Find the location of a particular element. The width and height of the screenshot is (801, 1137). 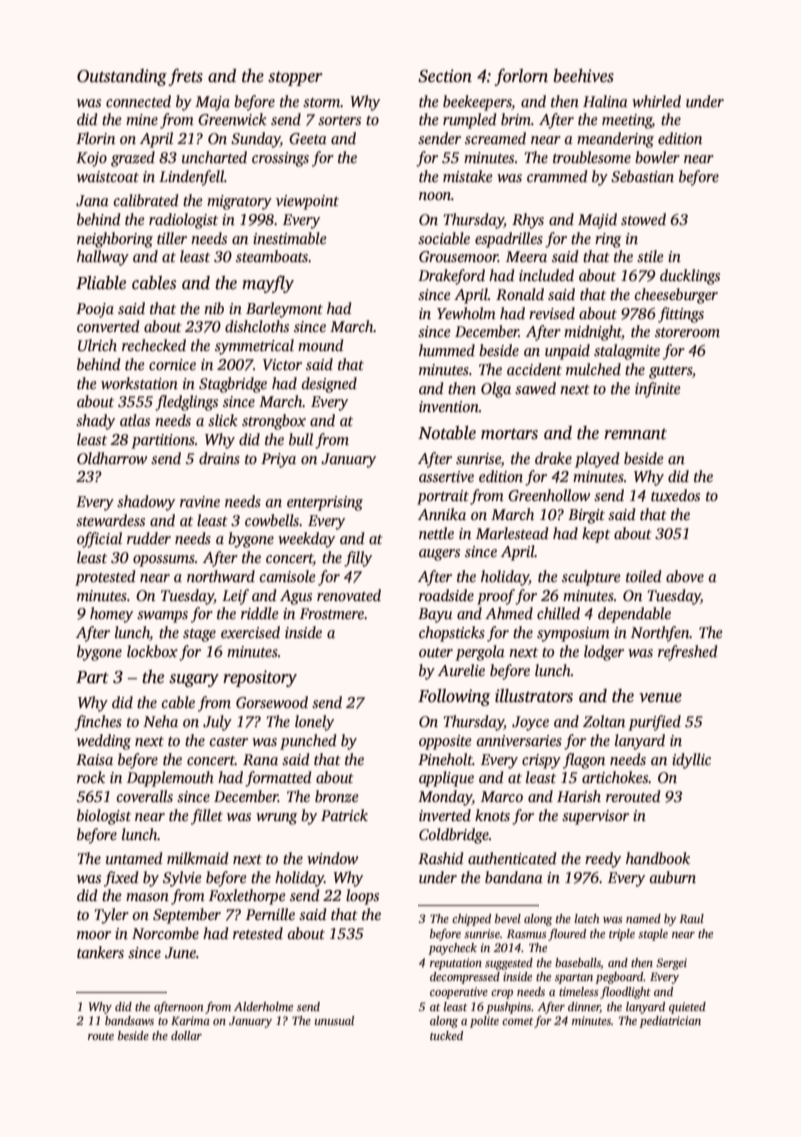

rudder is located at coordinates (149, 538).
